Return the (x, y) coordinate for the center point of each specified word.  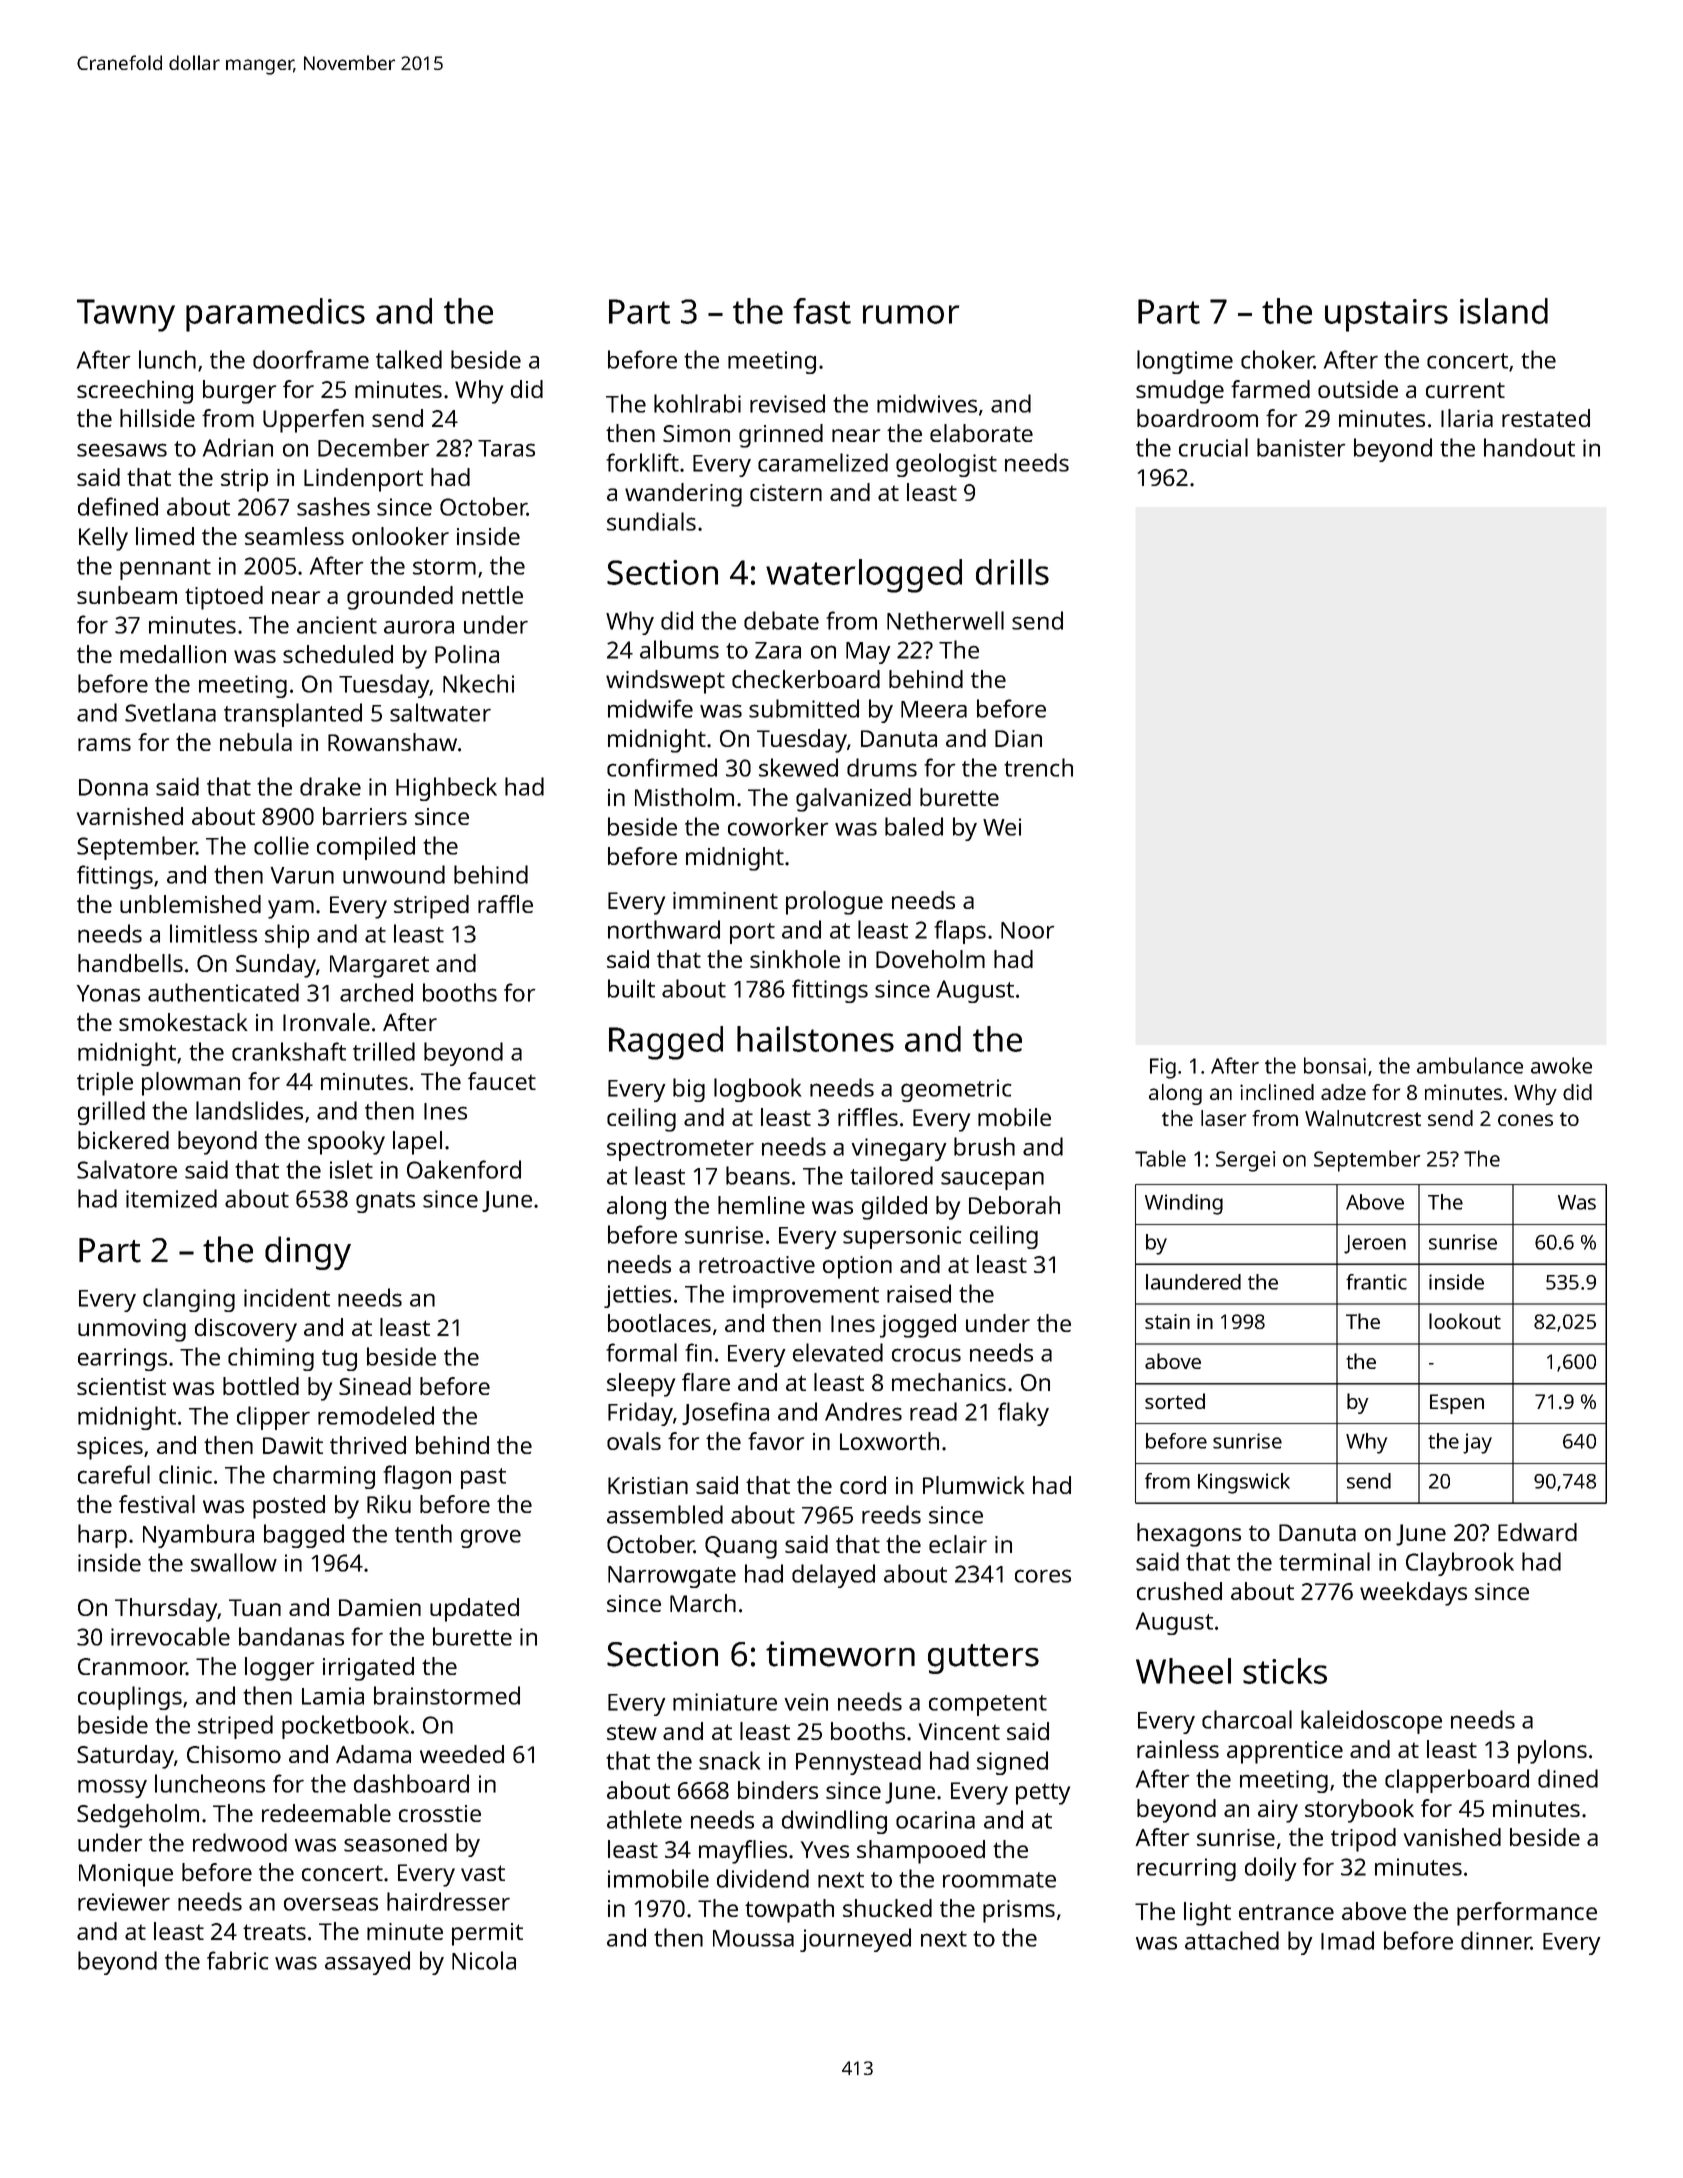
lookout (1465, 1321)
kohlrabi (697, 403)
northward (664, 929)
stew (632, 1732)
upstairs (1386, 315)
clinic (185, 1474)
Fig (1163, 1068)
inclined (1277, 1092)
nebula (256, 742)
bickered (123, 1140)
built (631, 988)
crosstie (440, 1813)
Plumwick (974, 1485)
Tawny (126, 315)
